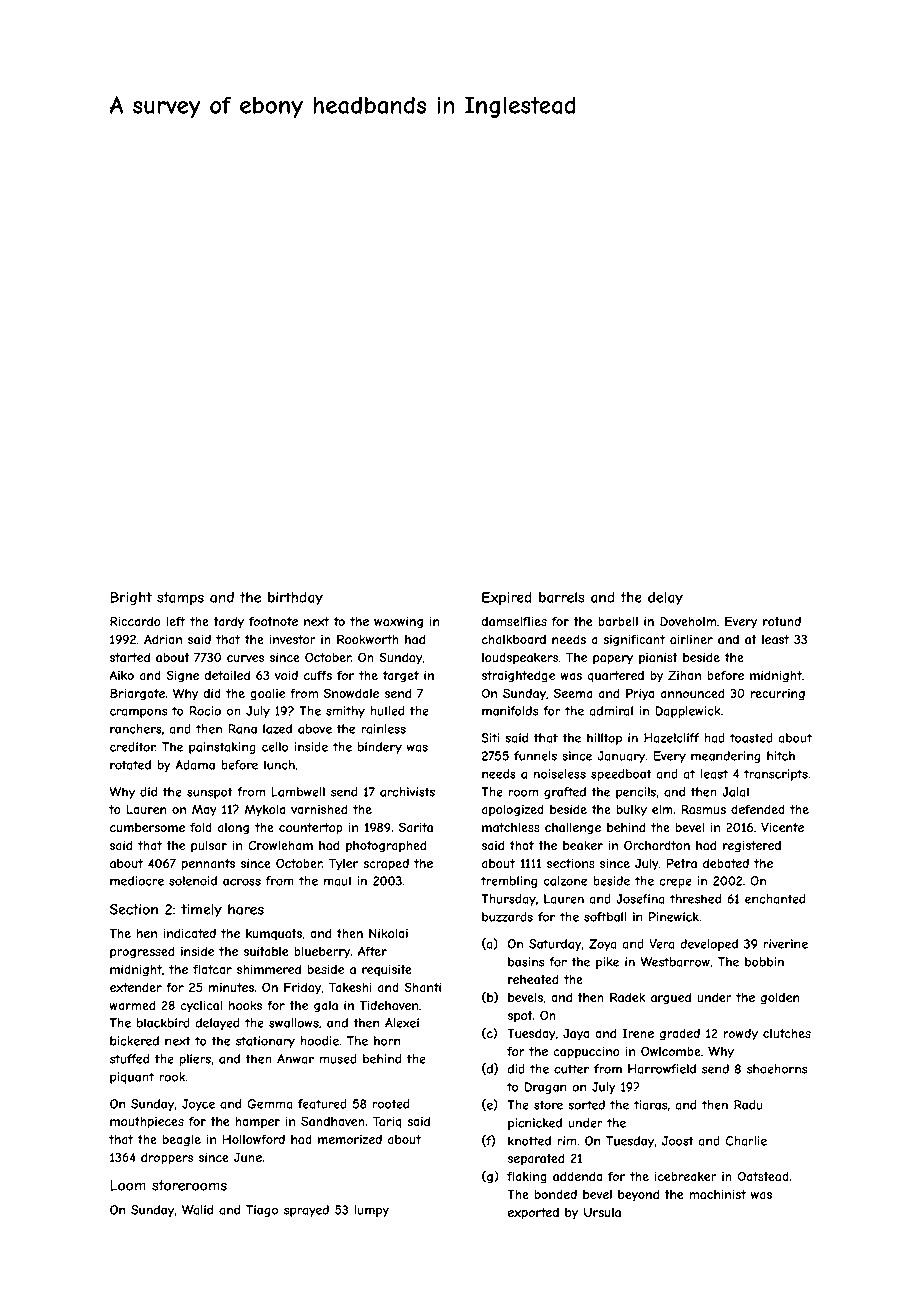 This screenshot has height=1308, width=924. Describe the element at coordinates (298, 792) in the screenshot. I see `Lambwell` at that location.
